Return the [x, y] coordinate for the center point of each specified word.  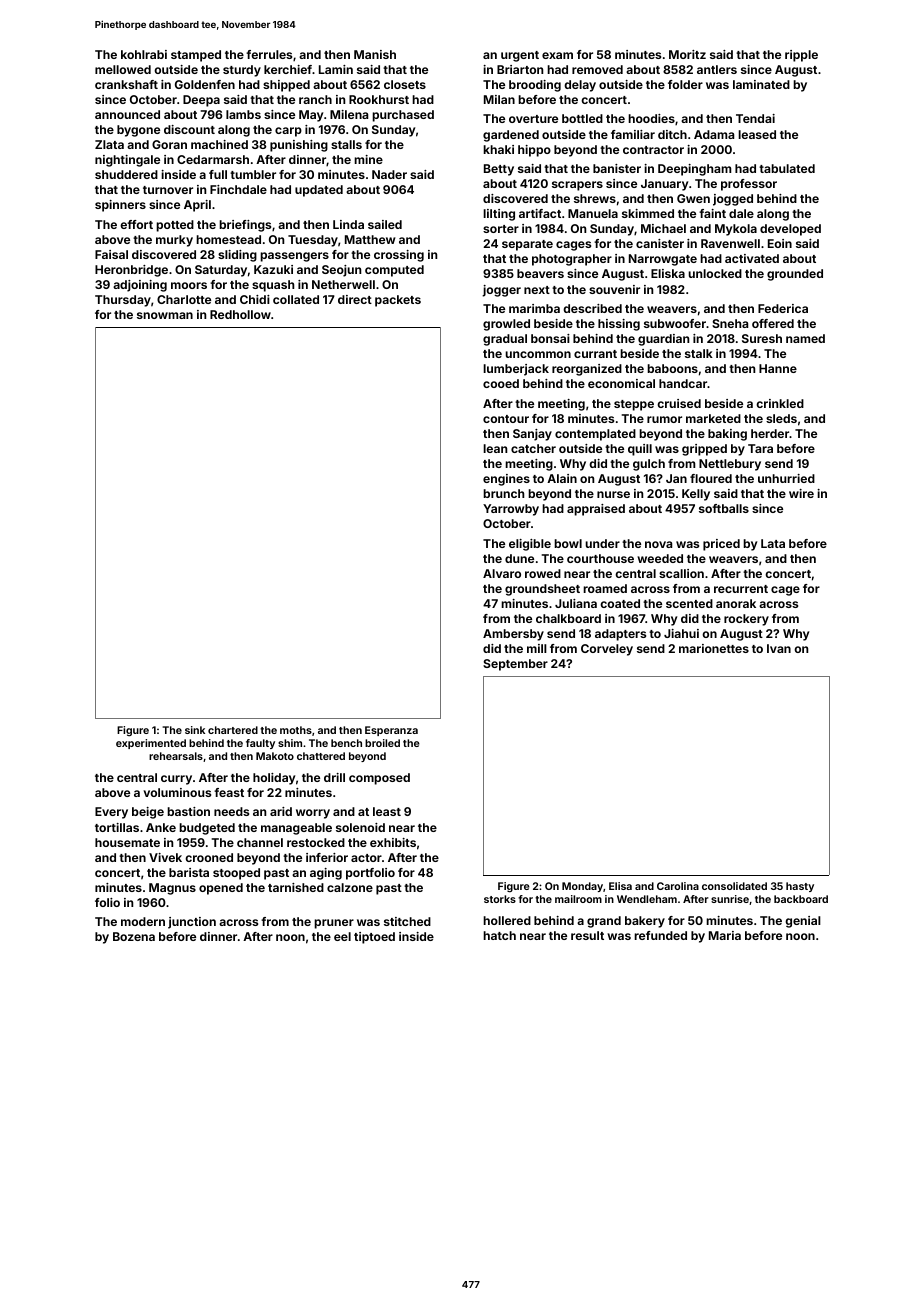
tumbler [253, 174]
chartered [233, 730]
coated [620, 603]
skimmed [648, 213]
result [587, 935]
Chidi [255, 299]
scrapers [577, 186]
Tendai [755, 118]
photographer [572, 260]
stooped [236, 874]
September [515, 665]
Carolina [678, 886]
